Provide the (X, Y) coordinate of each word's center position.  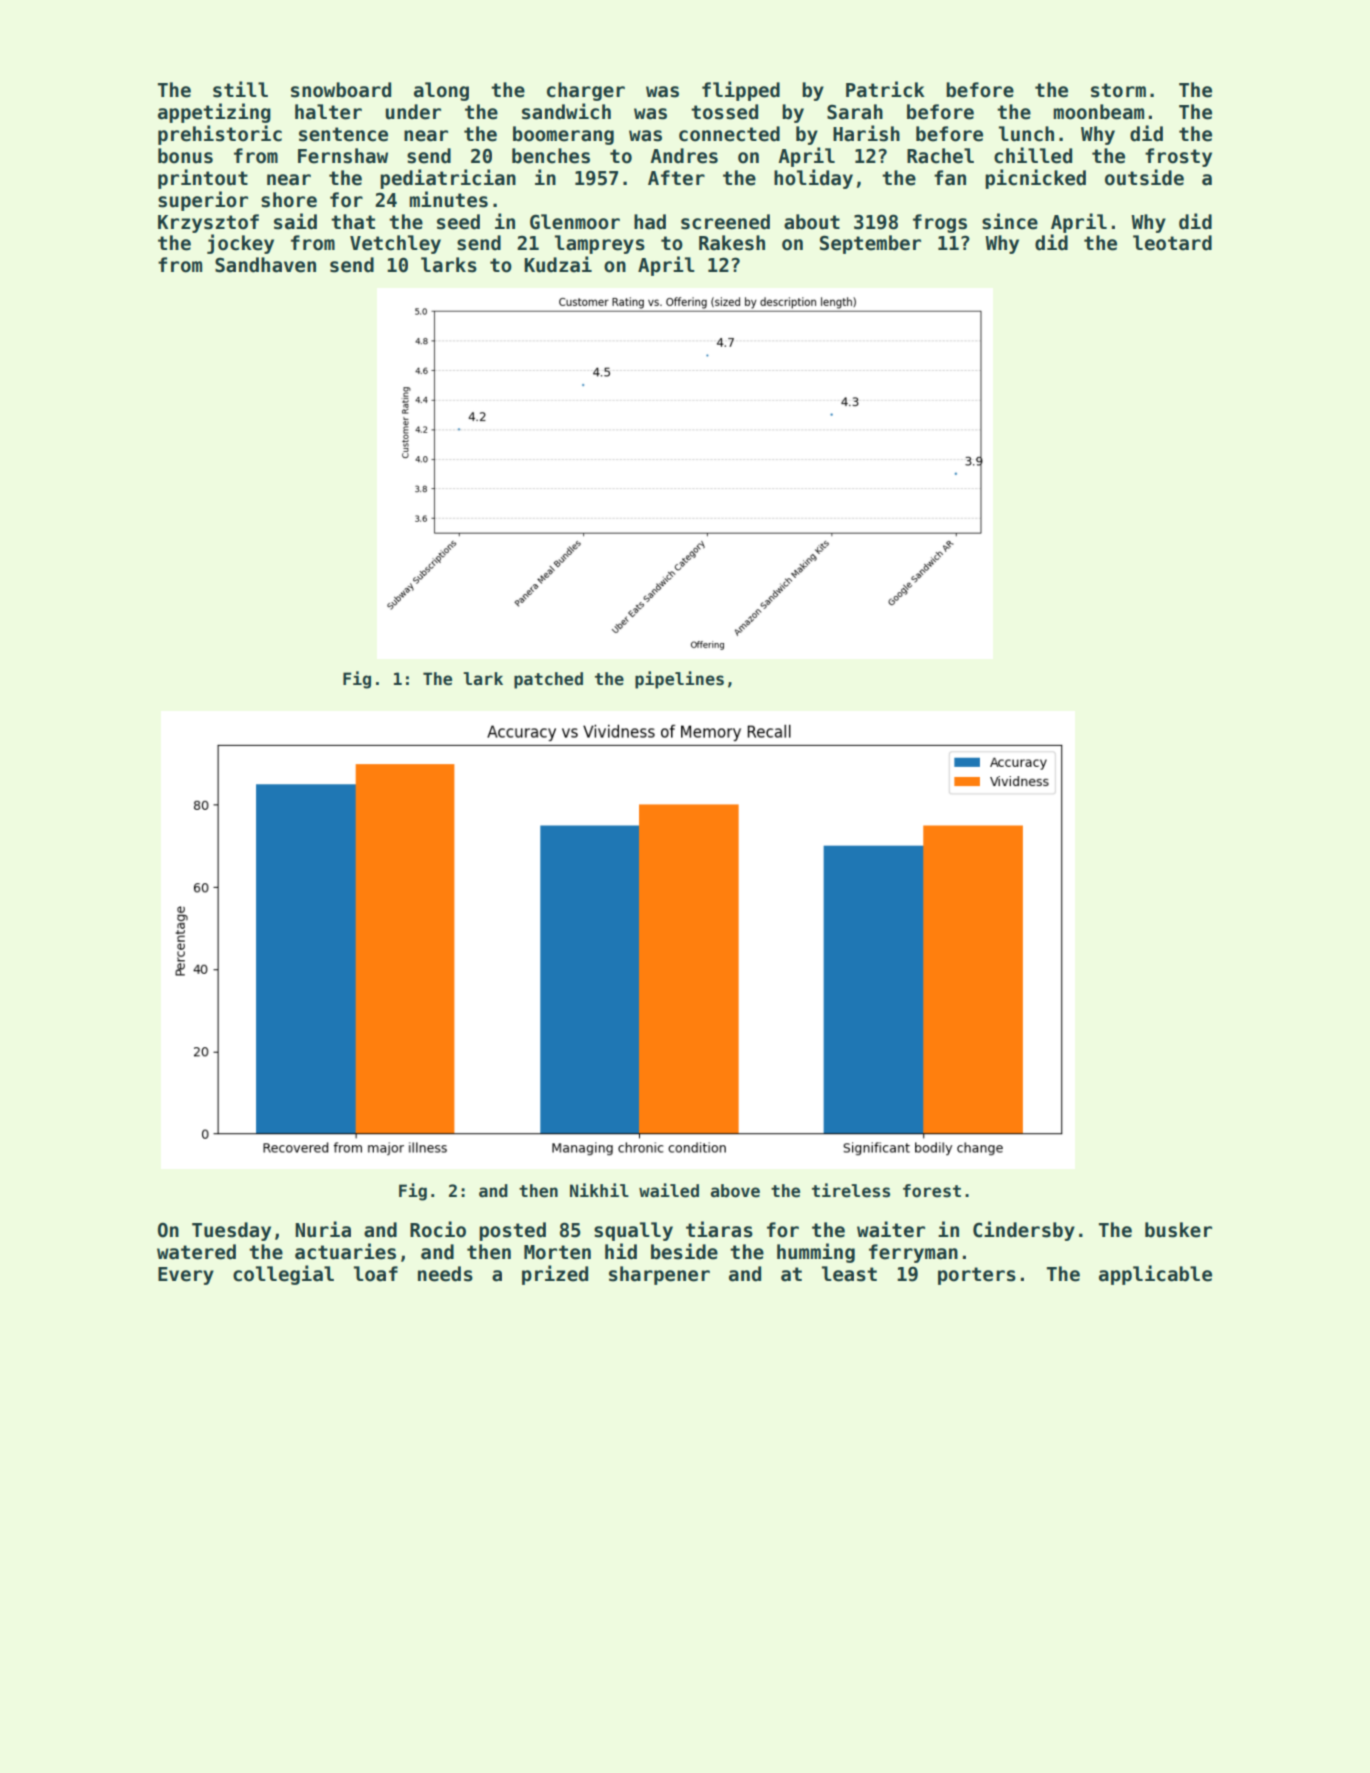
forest (932, 1191)
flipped (741, 91)
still (240, 89)
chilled (1033, 155)
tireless (851, 1190)
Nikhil (599, 1190)
